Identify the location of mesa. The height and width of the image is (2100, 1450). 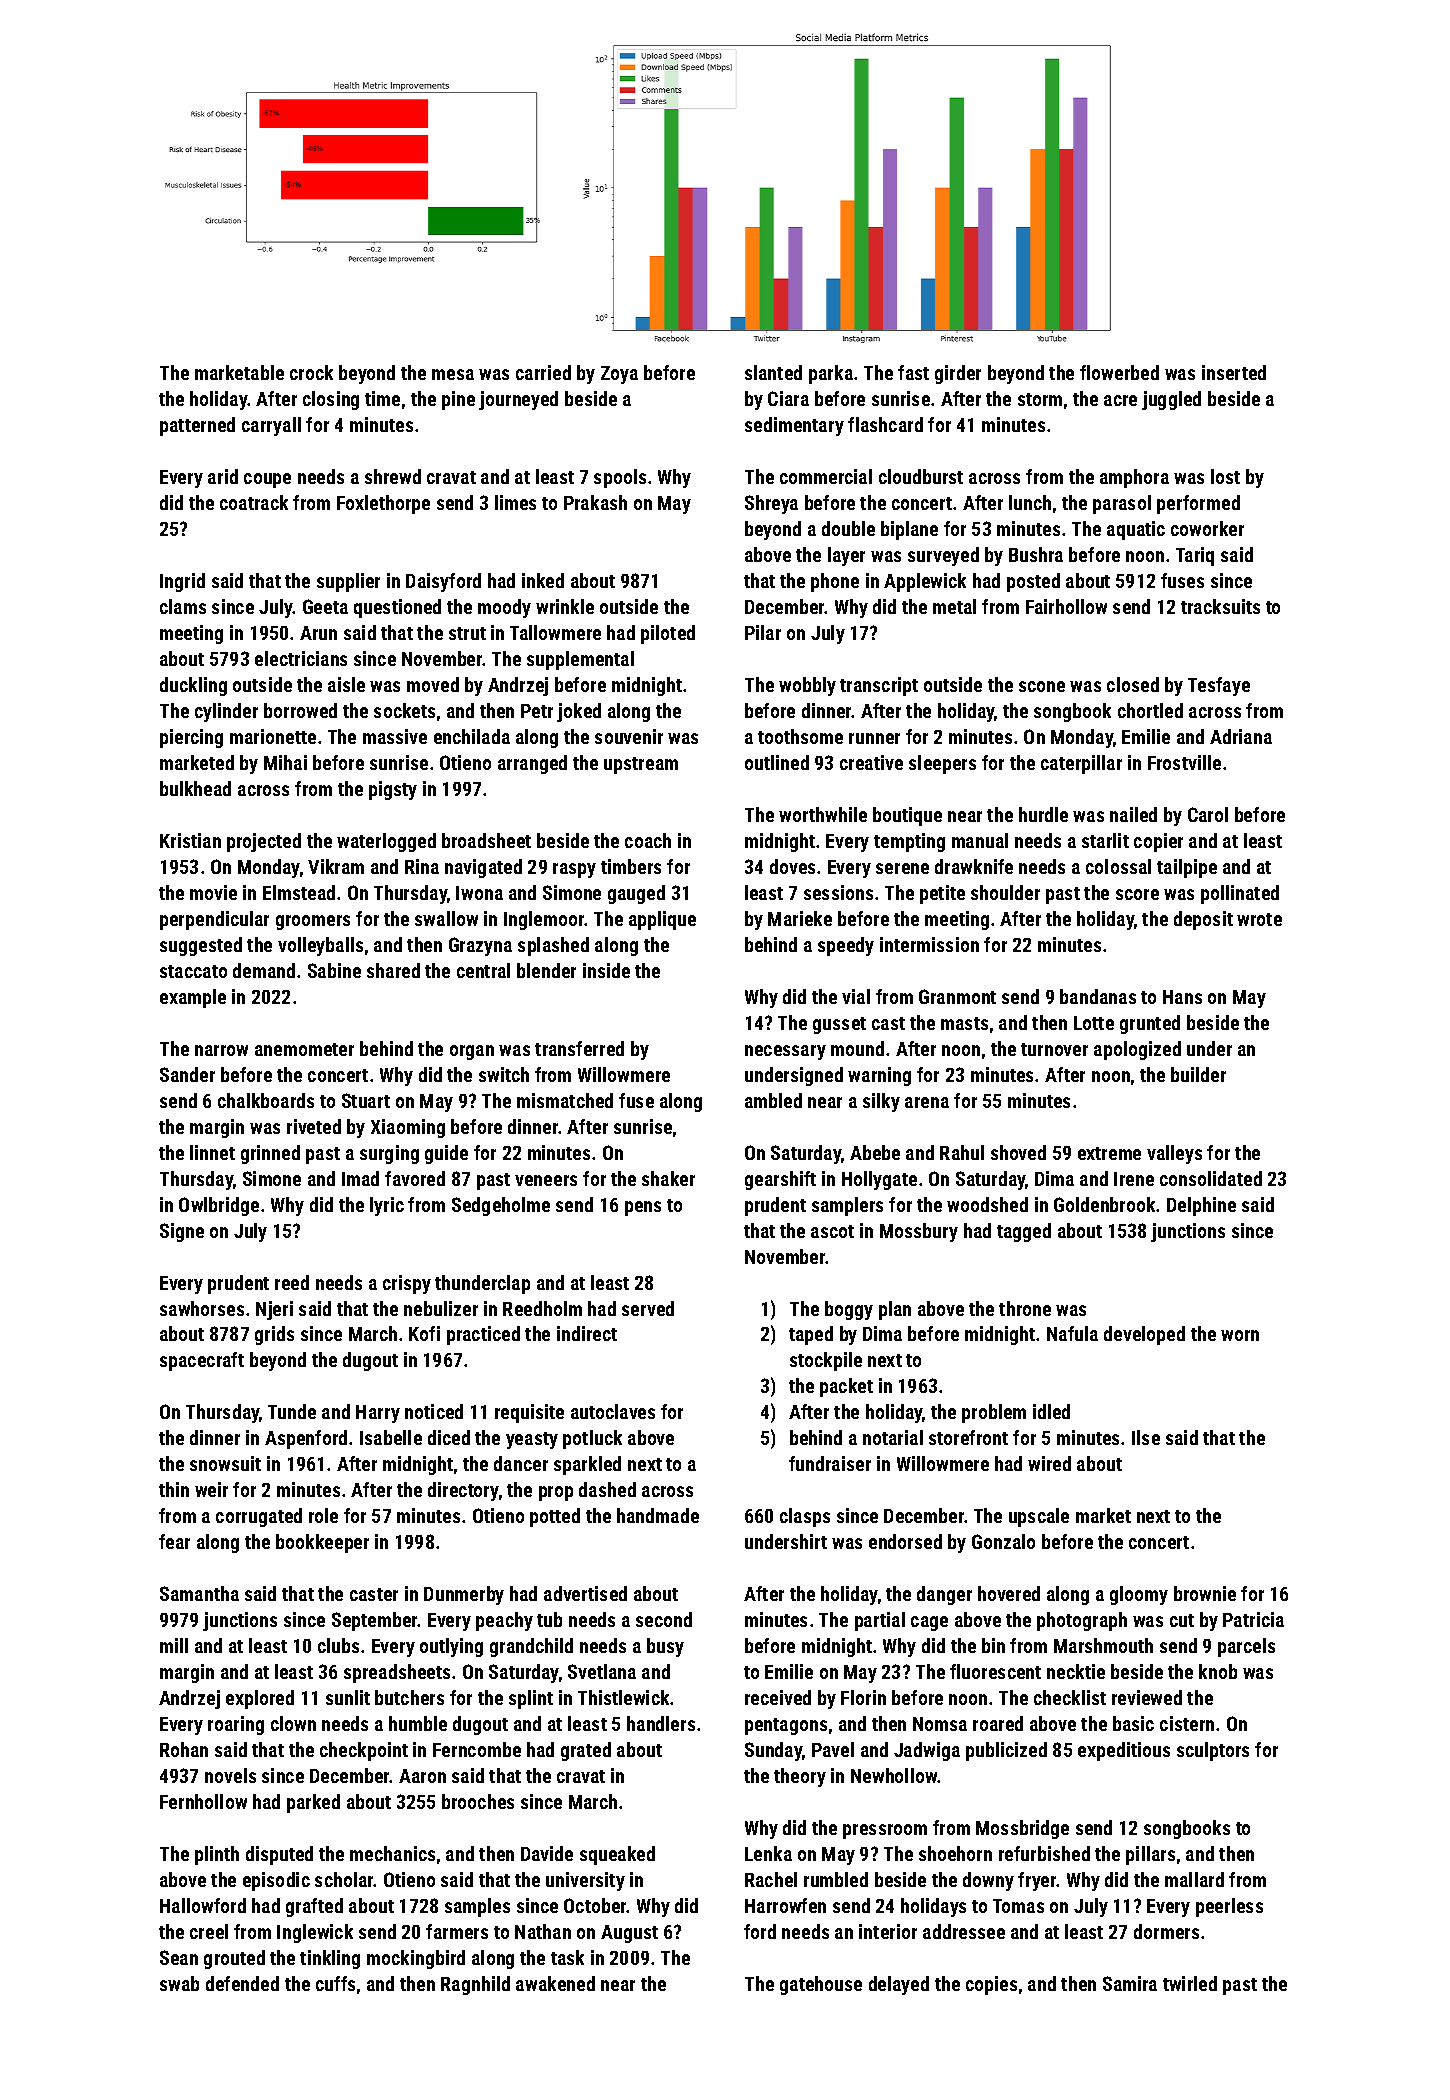
(453, 374).
